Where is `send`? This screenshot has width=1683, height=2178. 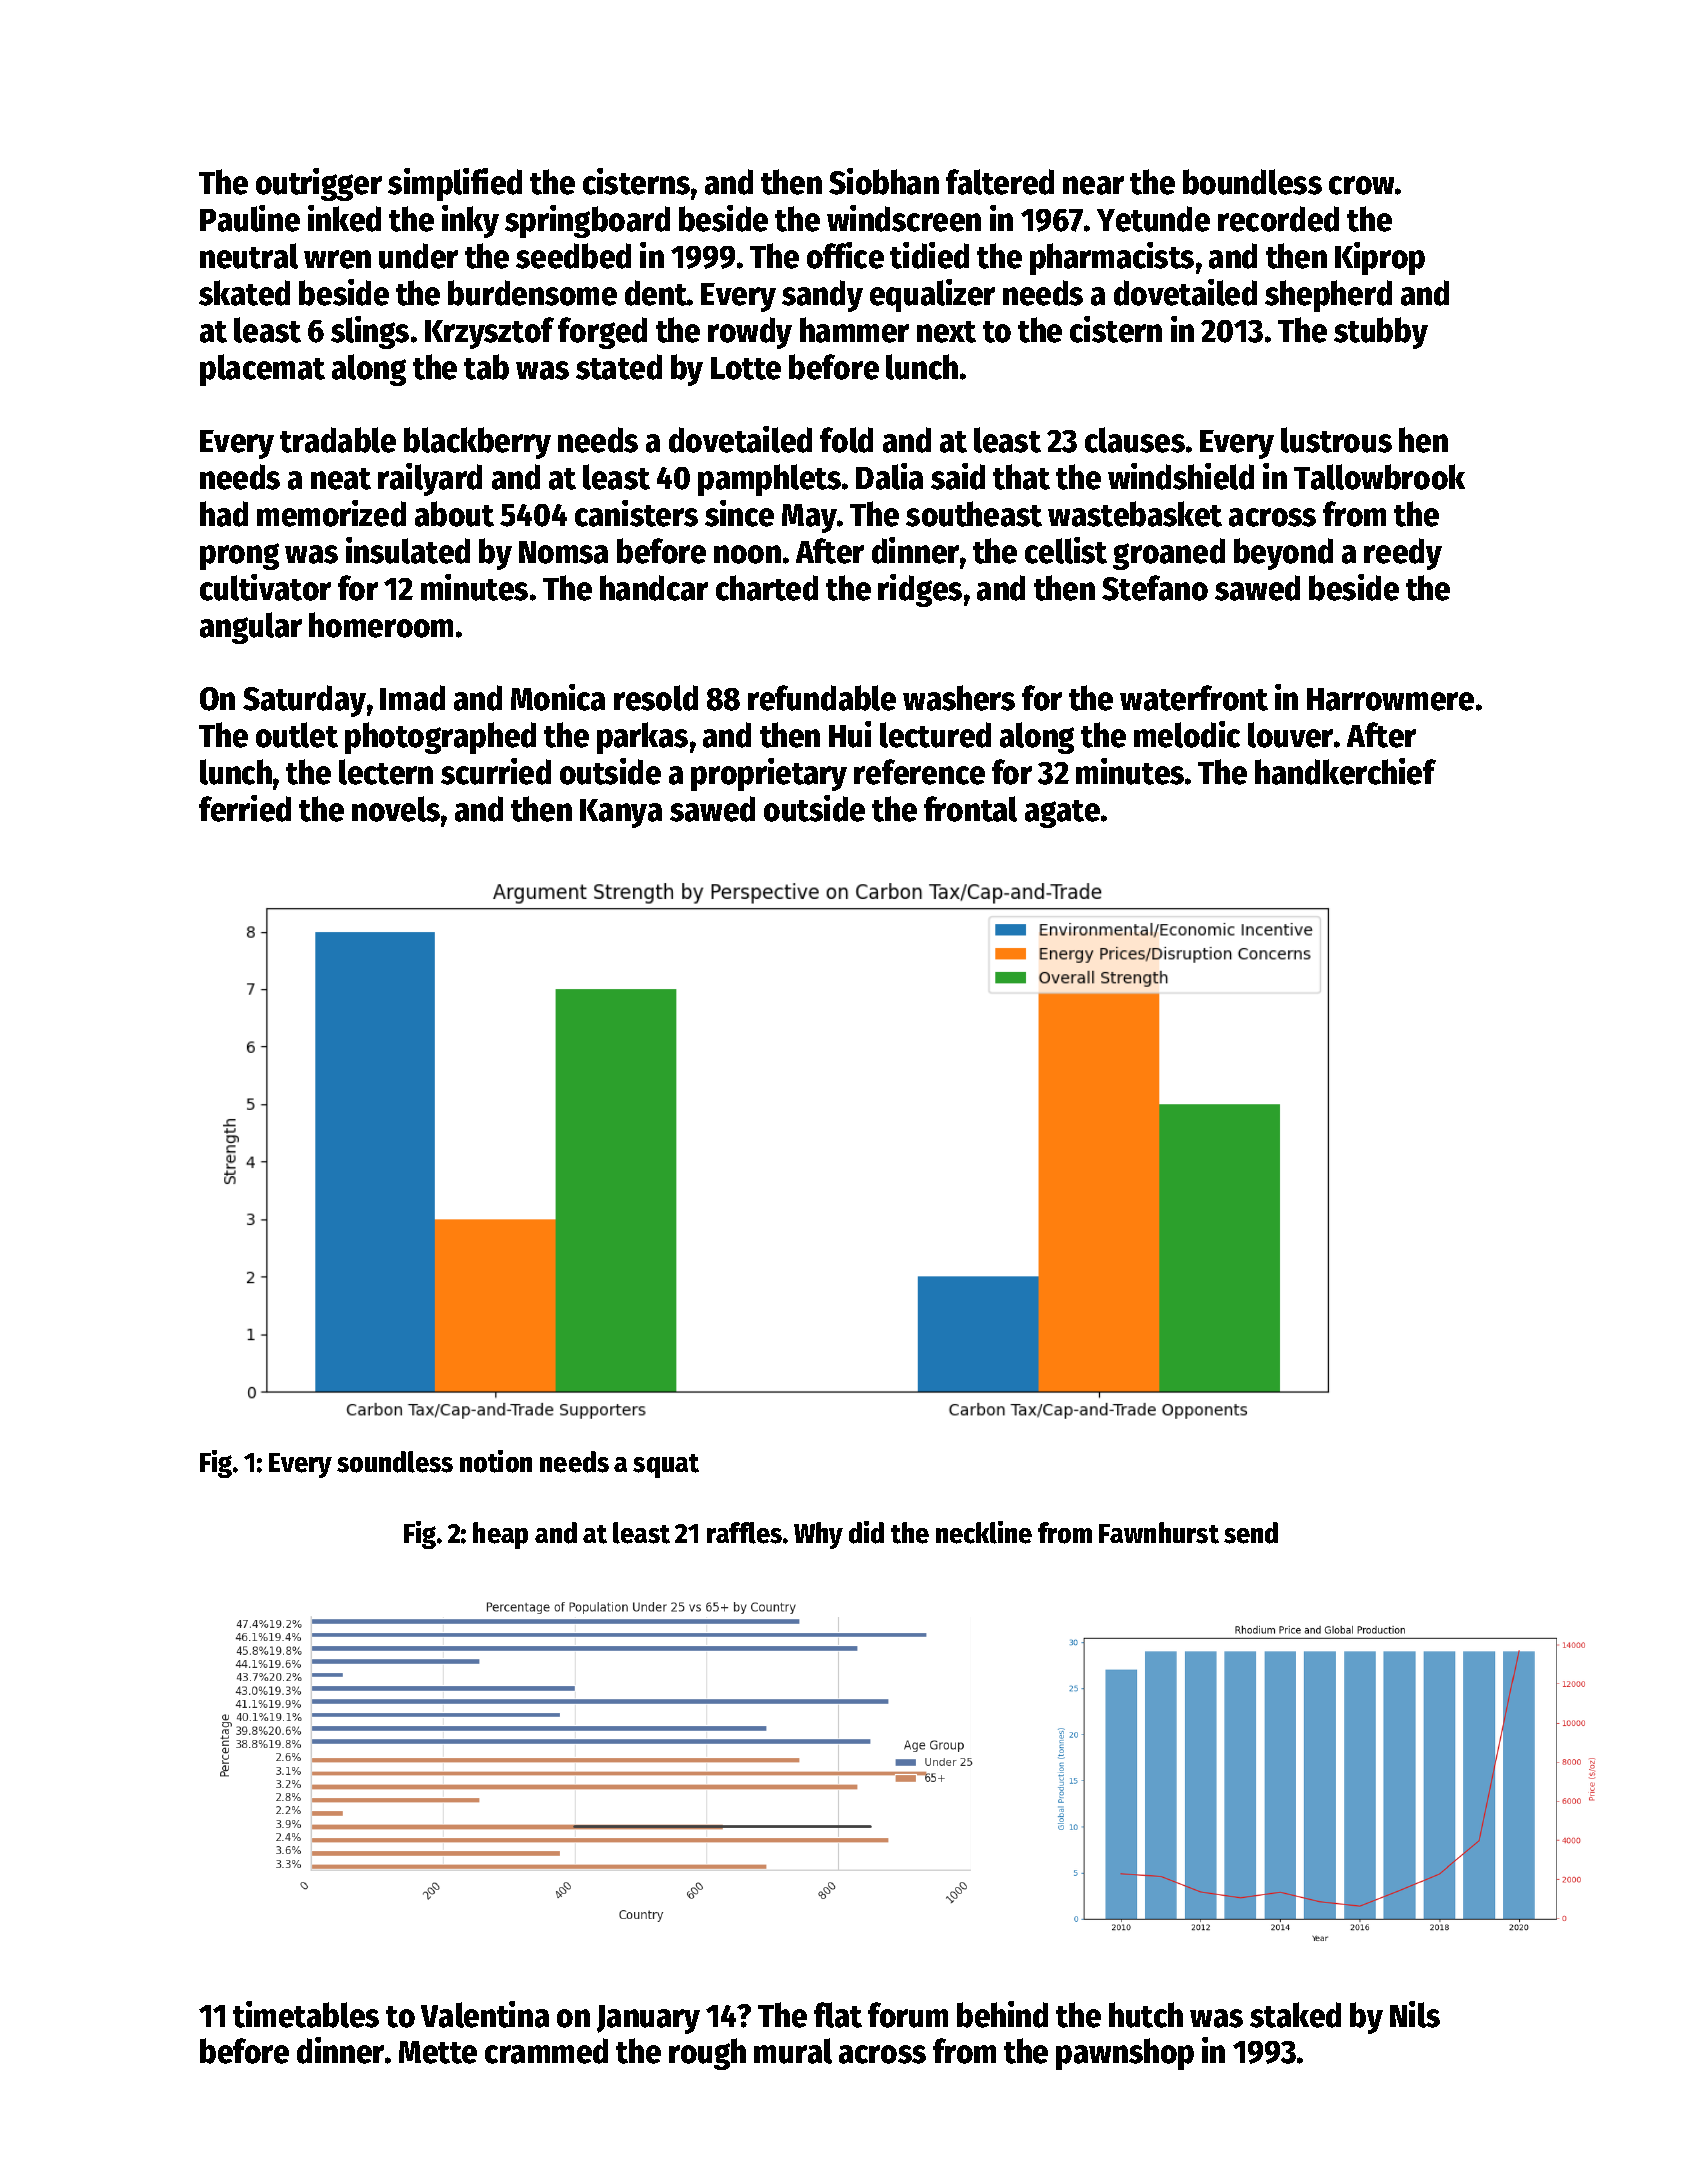 send is located at coordinates (1251, 1533).
